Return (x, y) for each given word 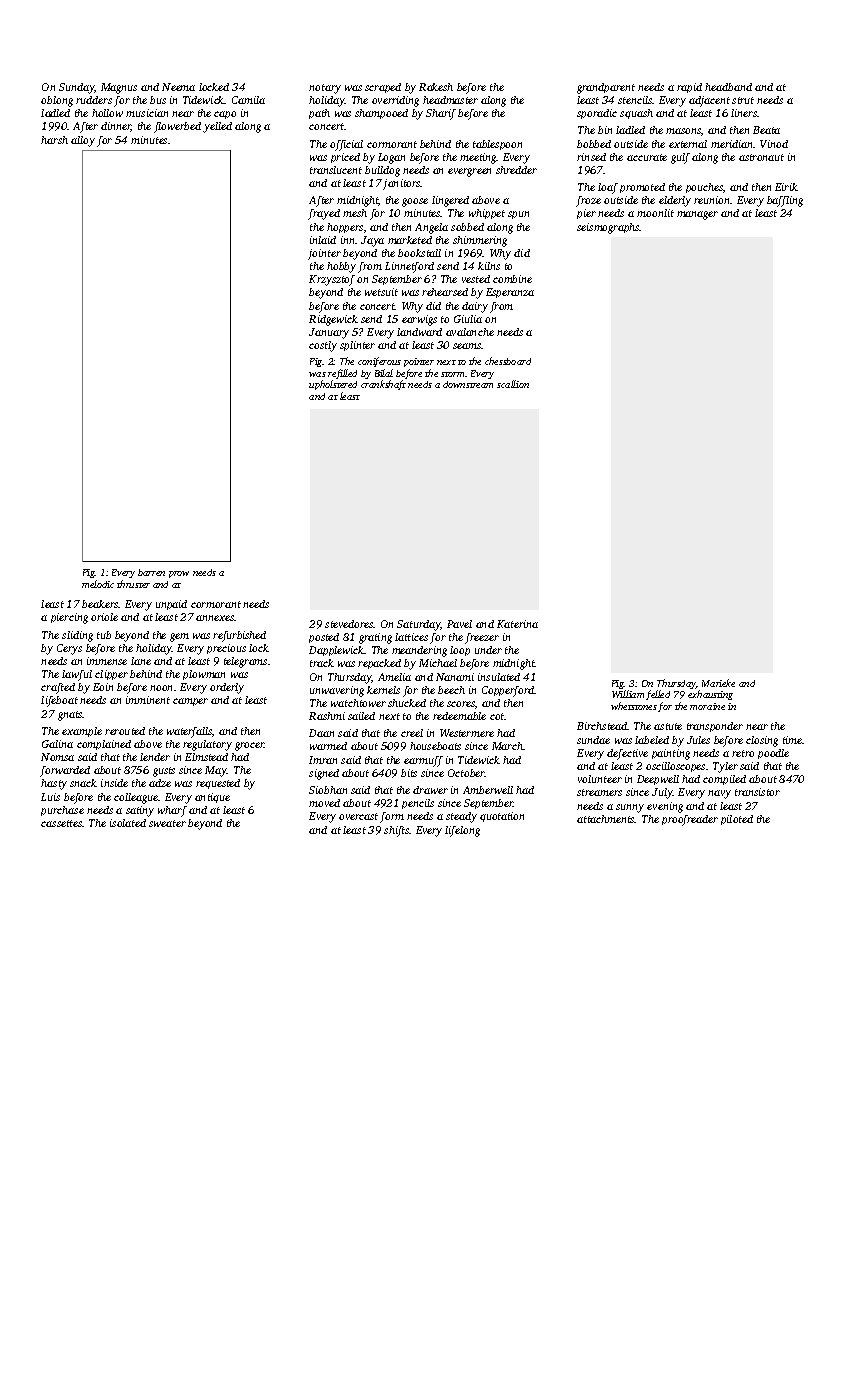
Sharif (441, 114)
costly (323, 346)
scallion (513, 384)
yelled (217, 127)
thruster (133, 584)
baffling (785, 201)
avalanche (470, 332)
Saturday (419, 625)
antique (212, 798)
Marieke (718, 683)
